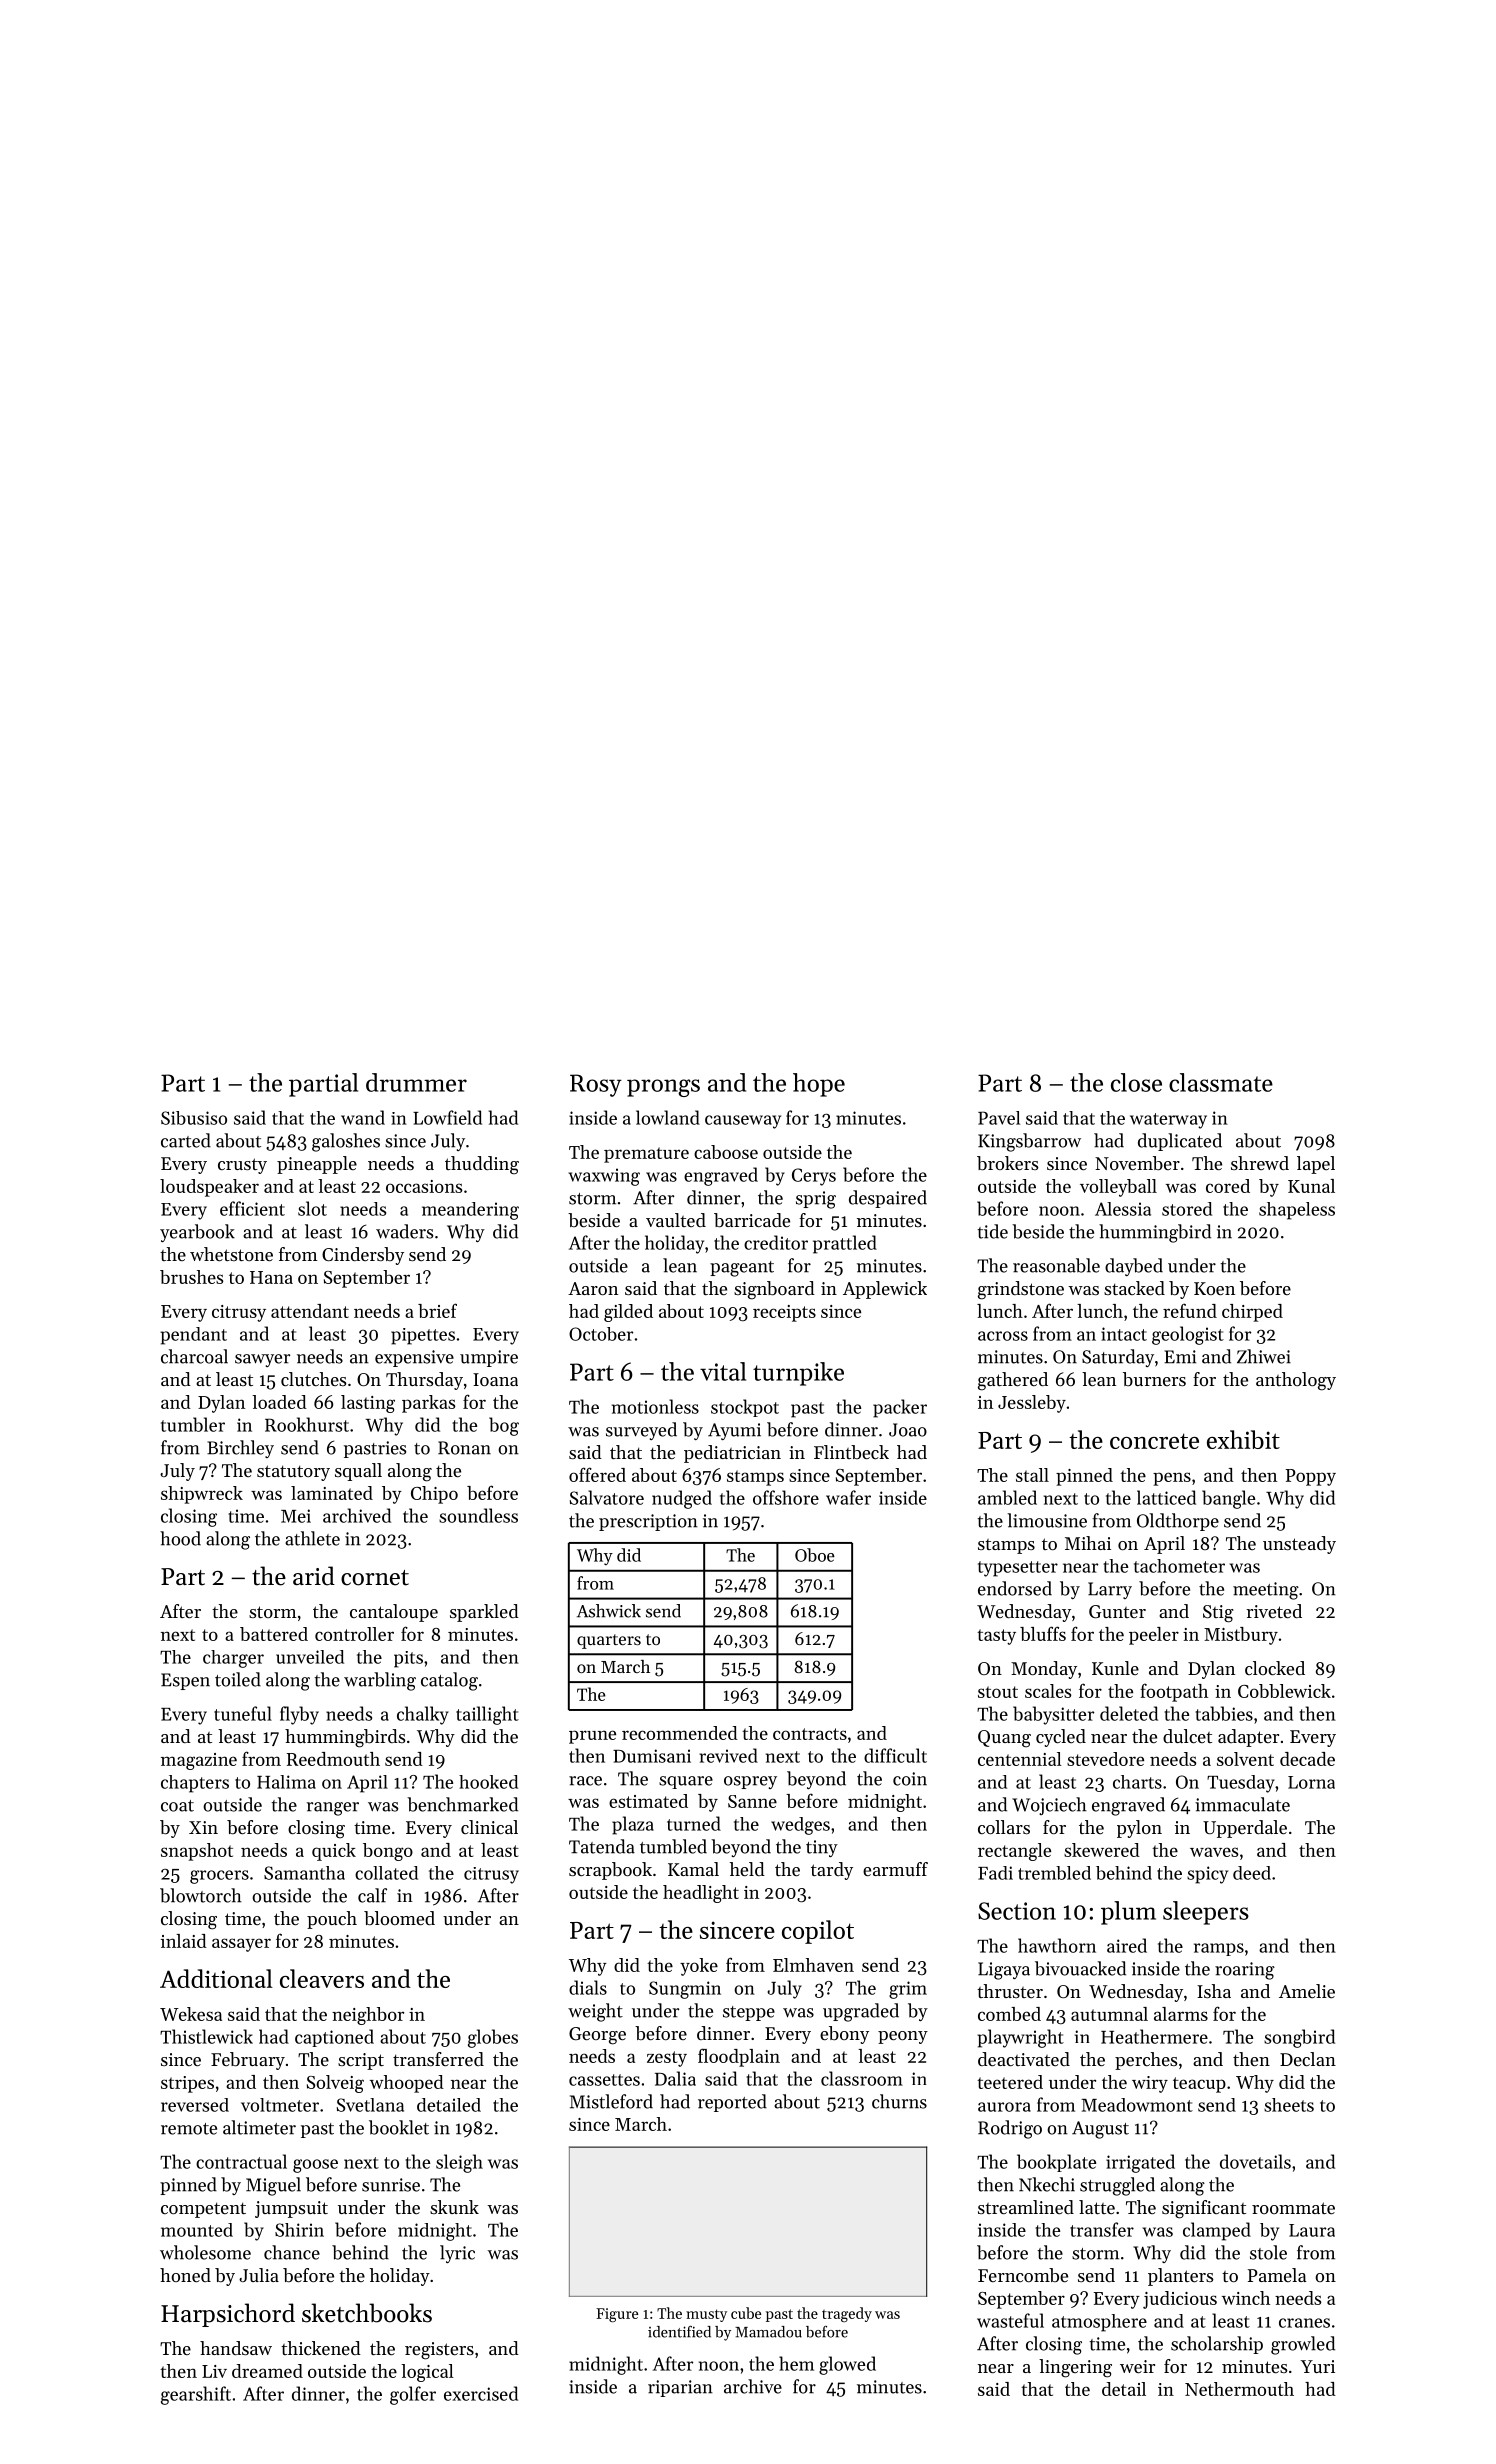 Image resolution: width=1496 pixels, height=2464 pixels. I want to click on Sibusiso, so click(194, 1118).
